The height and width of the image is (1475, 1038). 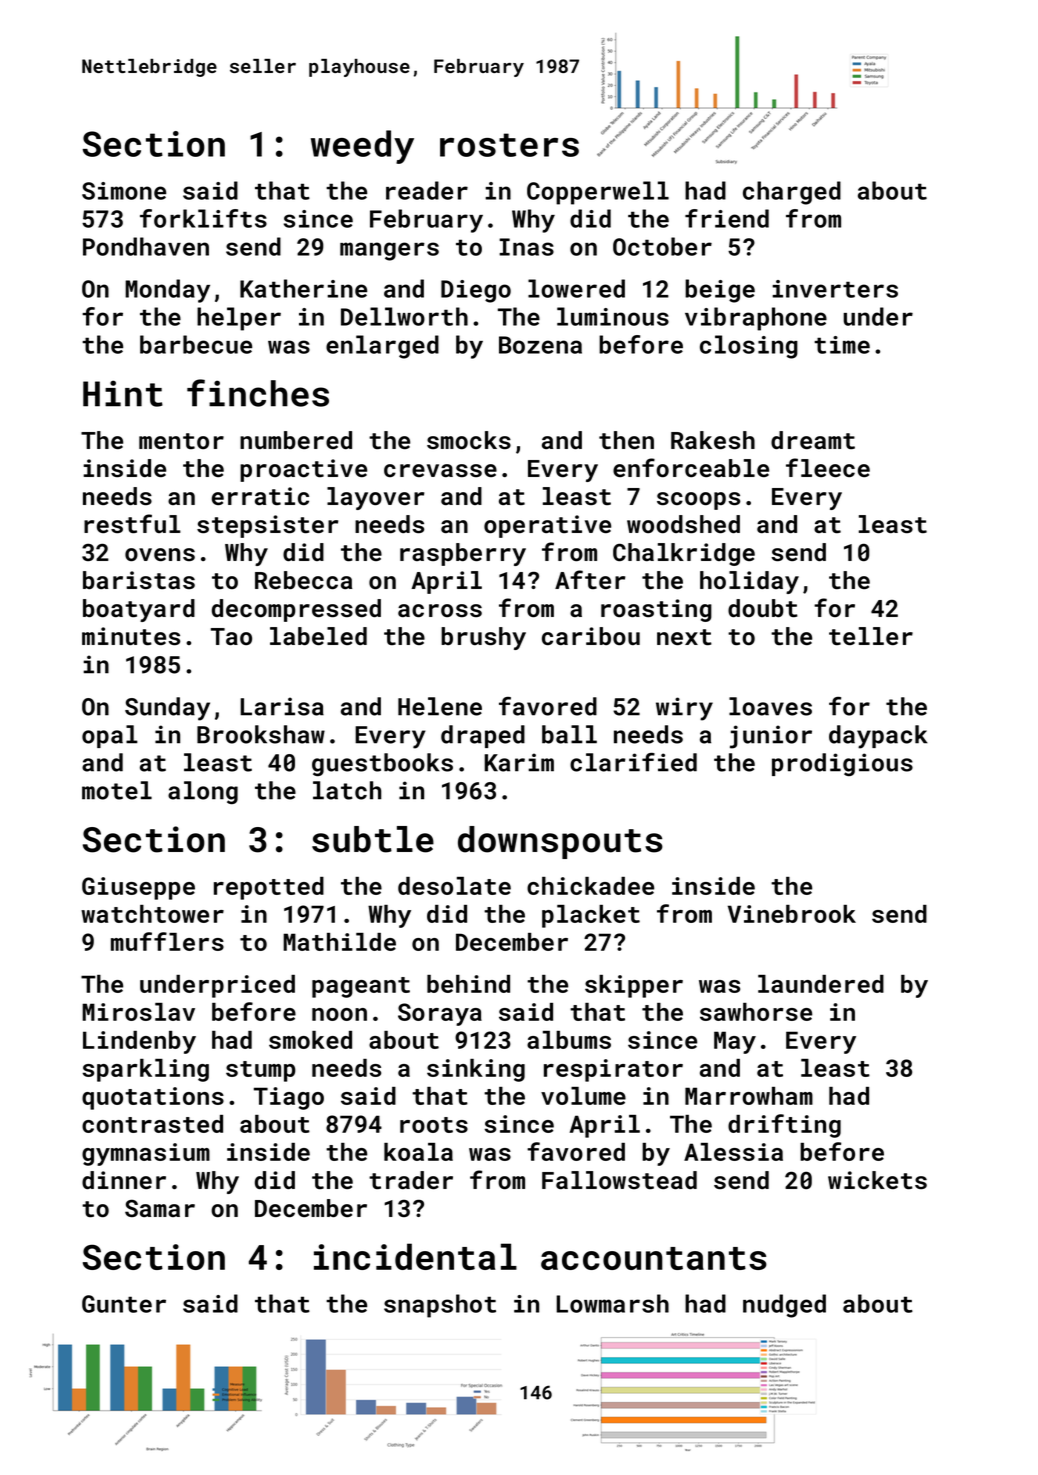 What do you see at coordinates (124, 1304) in the image?
I see `Gunter` at bounding box center [124, 1304].
